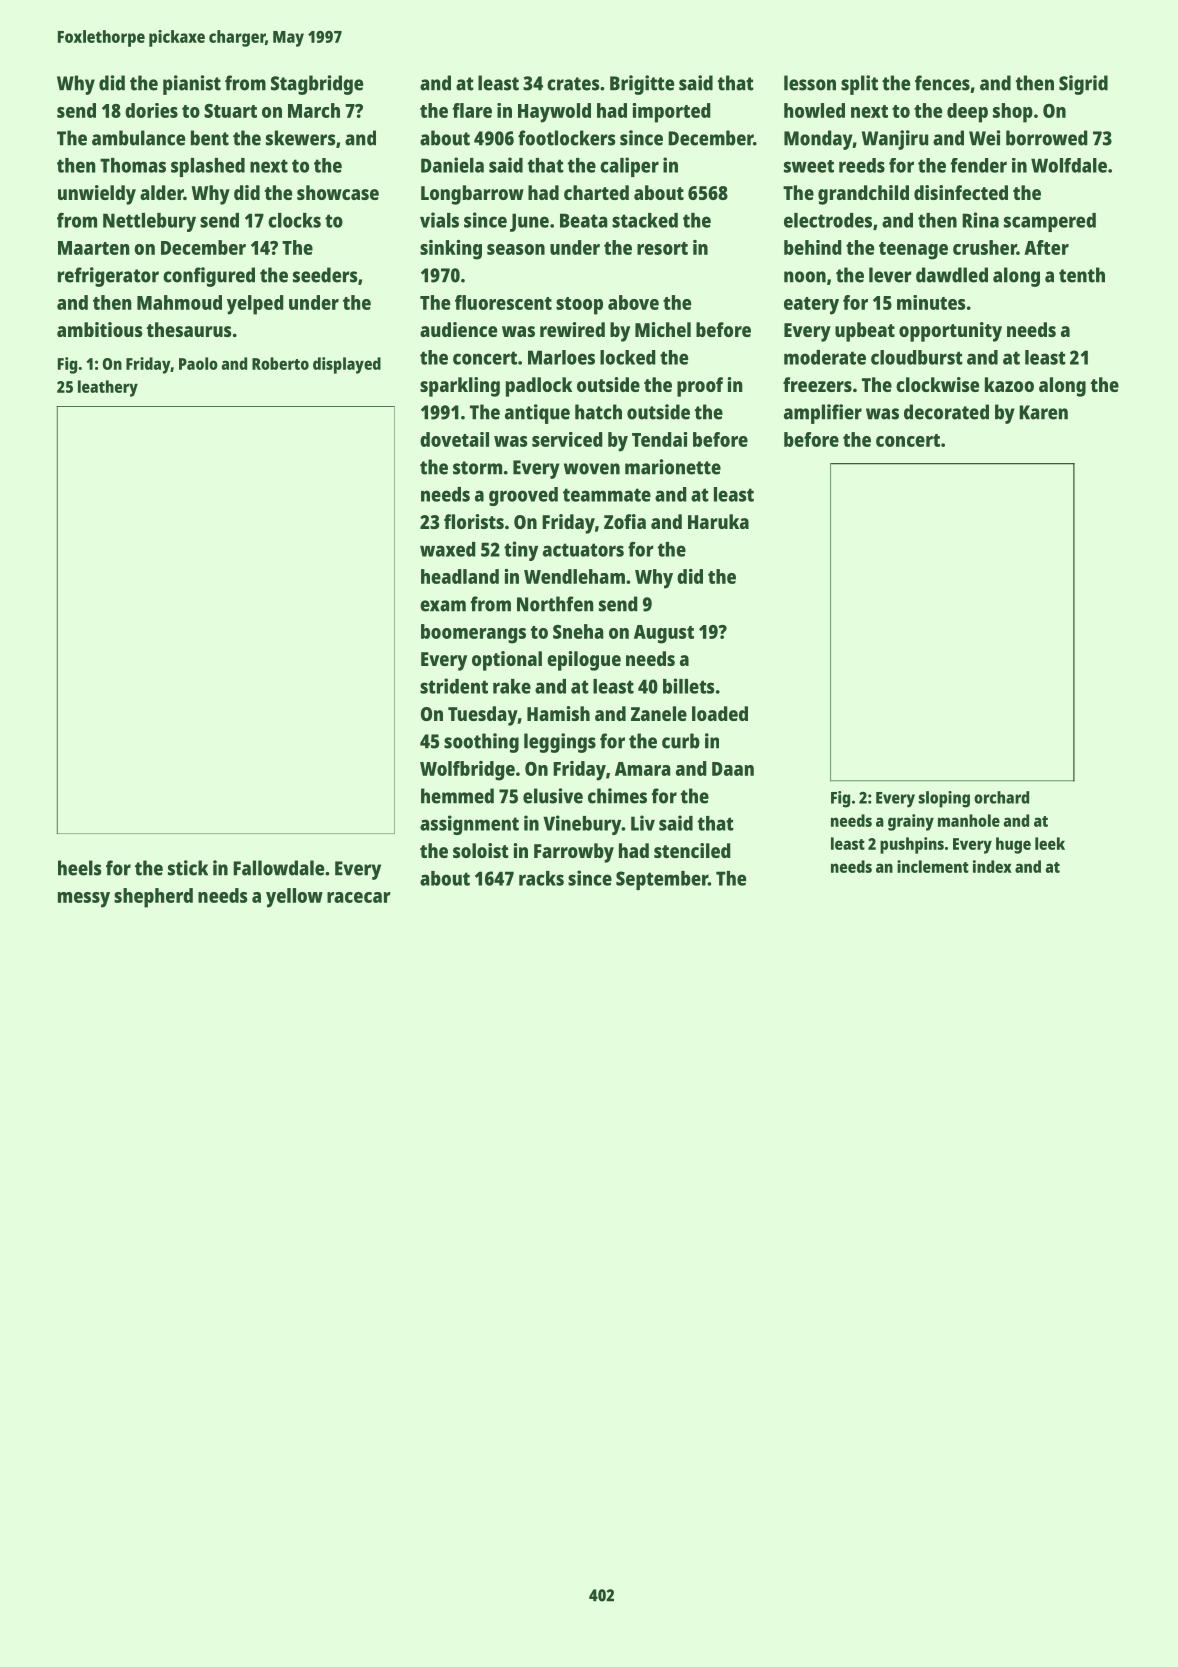  I want to click on eatery, so click(811, 306).
